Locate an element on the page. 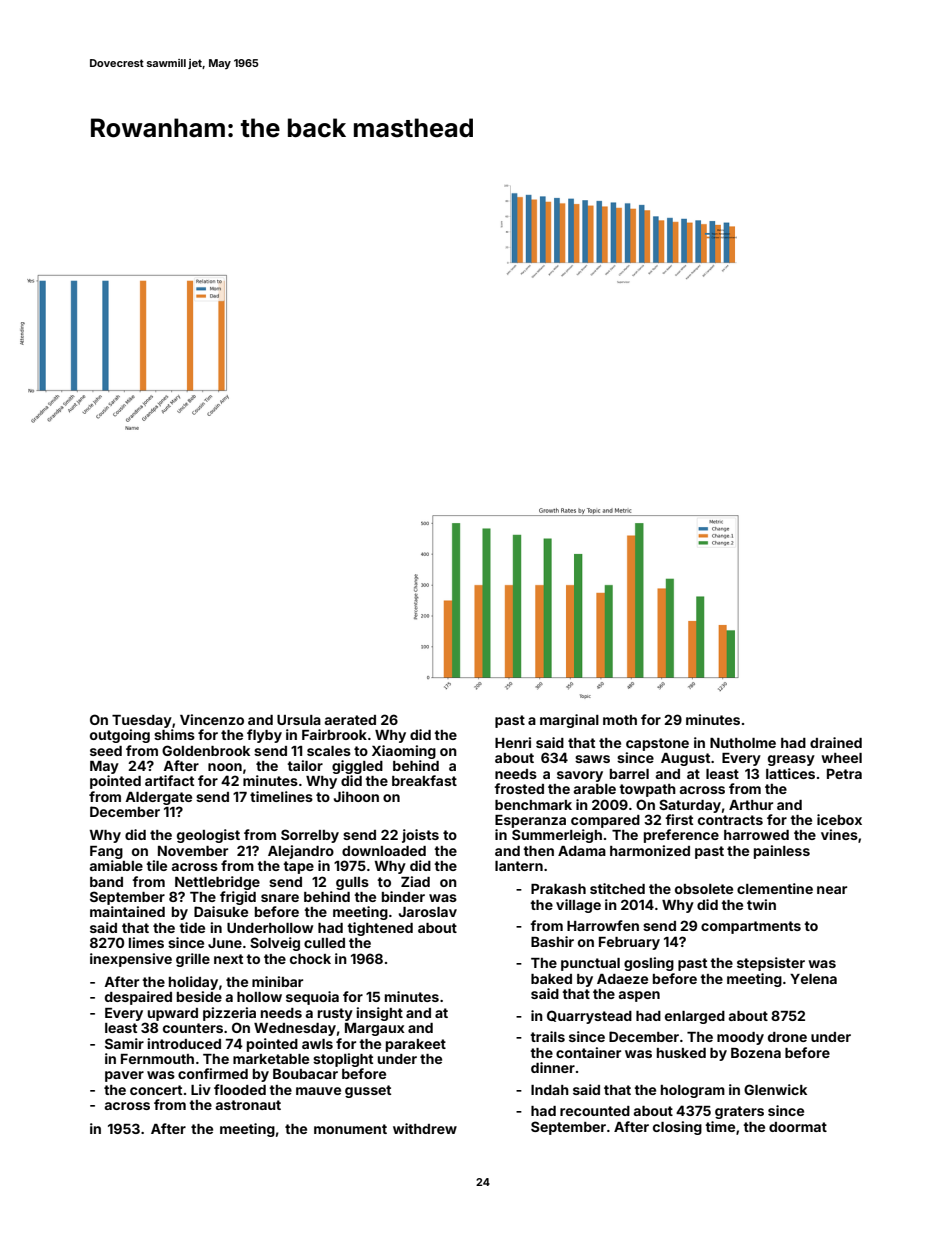 This image has width=952, height=1233. Vincenzo is located at coordinates (212, 719).
